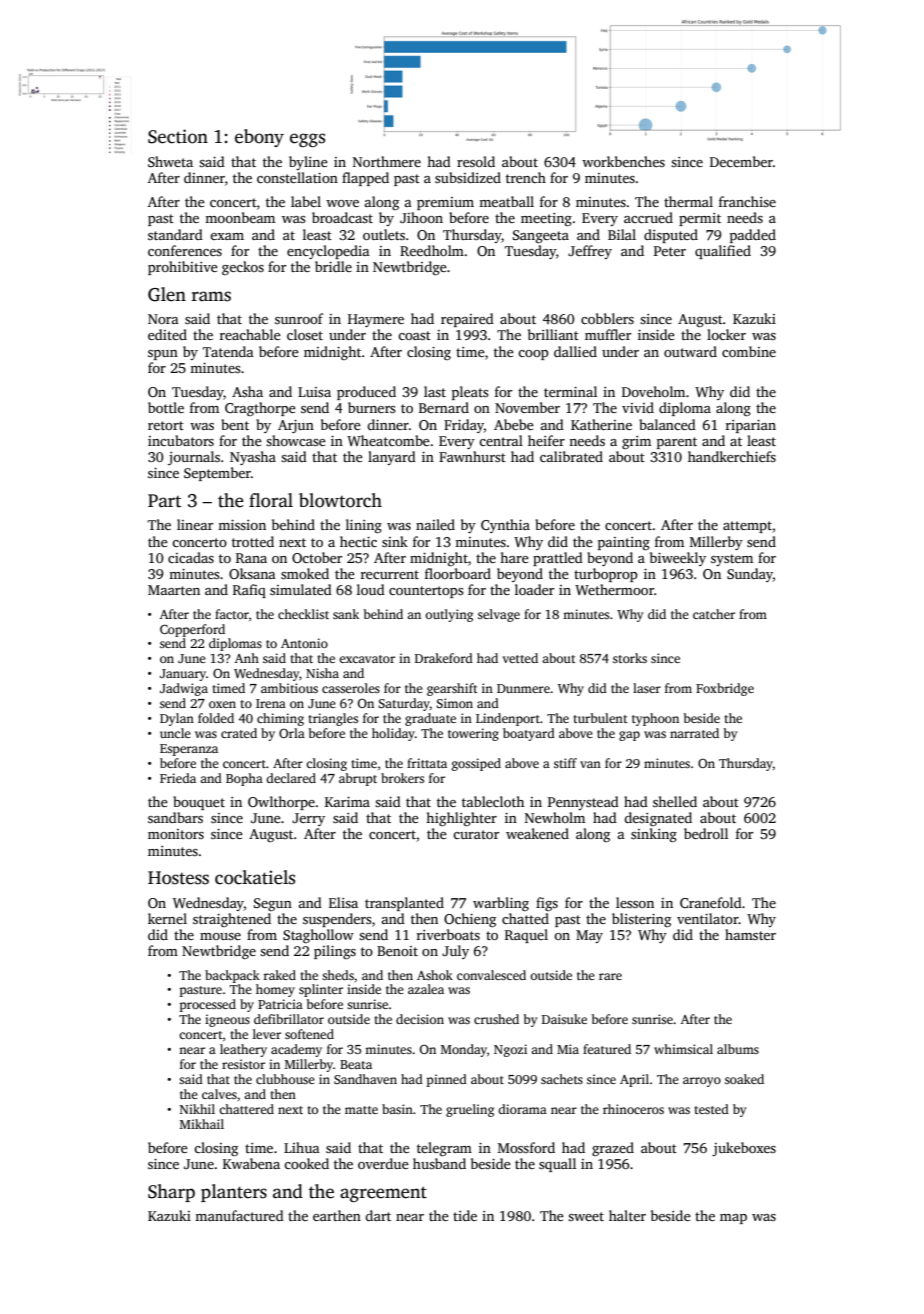  I want to click on cooked, so click(306, 1163).
